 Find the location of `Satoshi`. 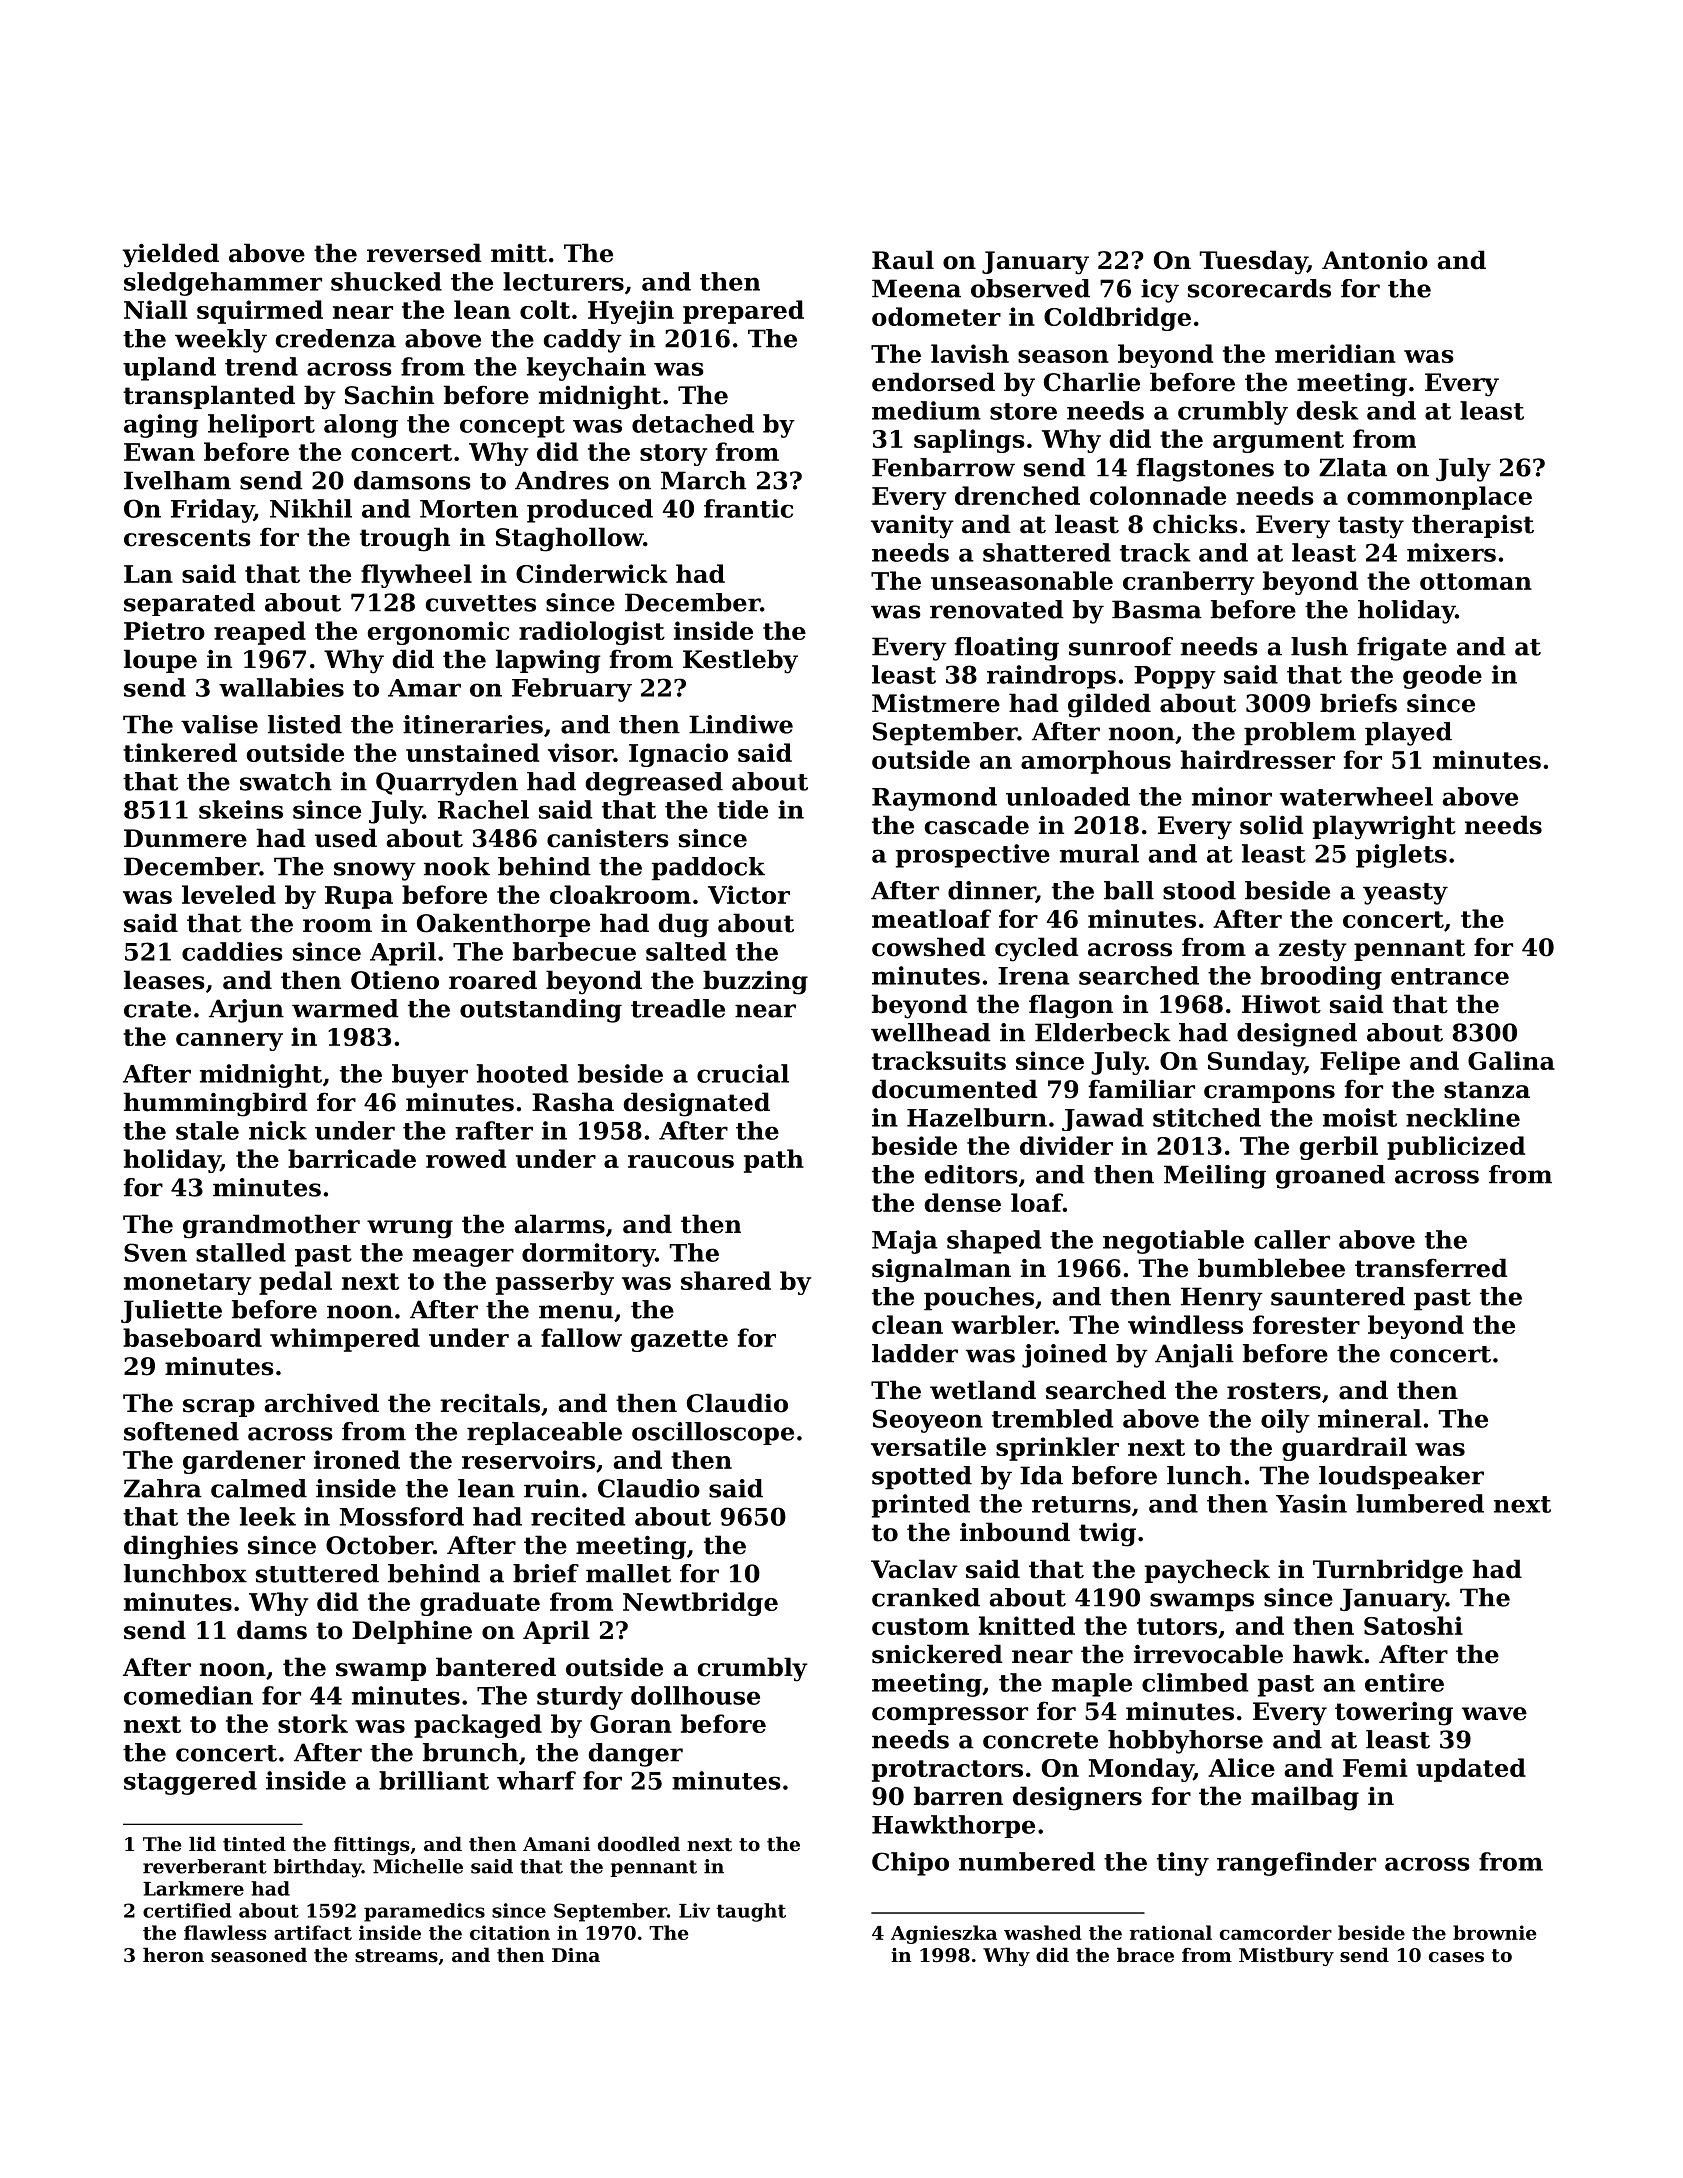

Satoshi is located at coordinates (1413, 1625).
